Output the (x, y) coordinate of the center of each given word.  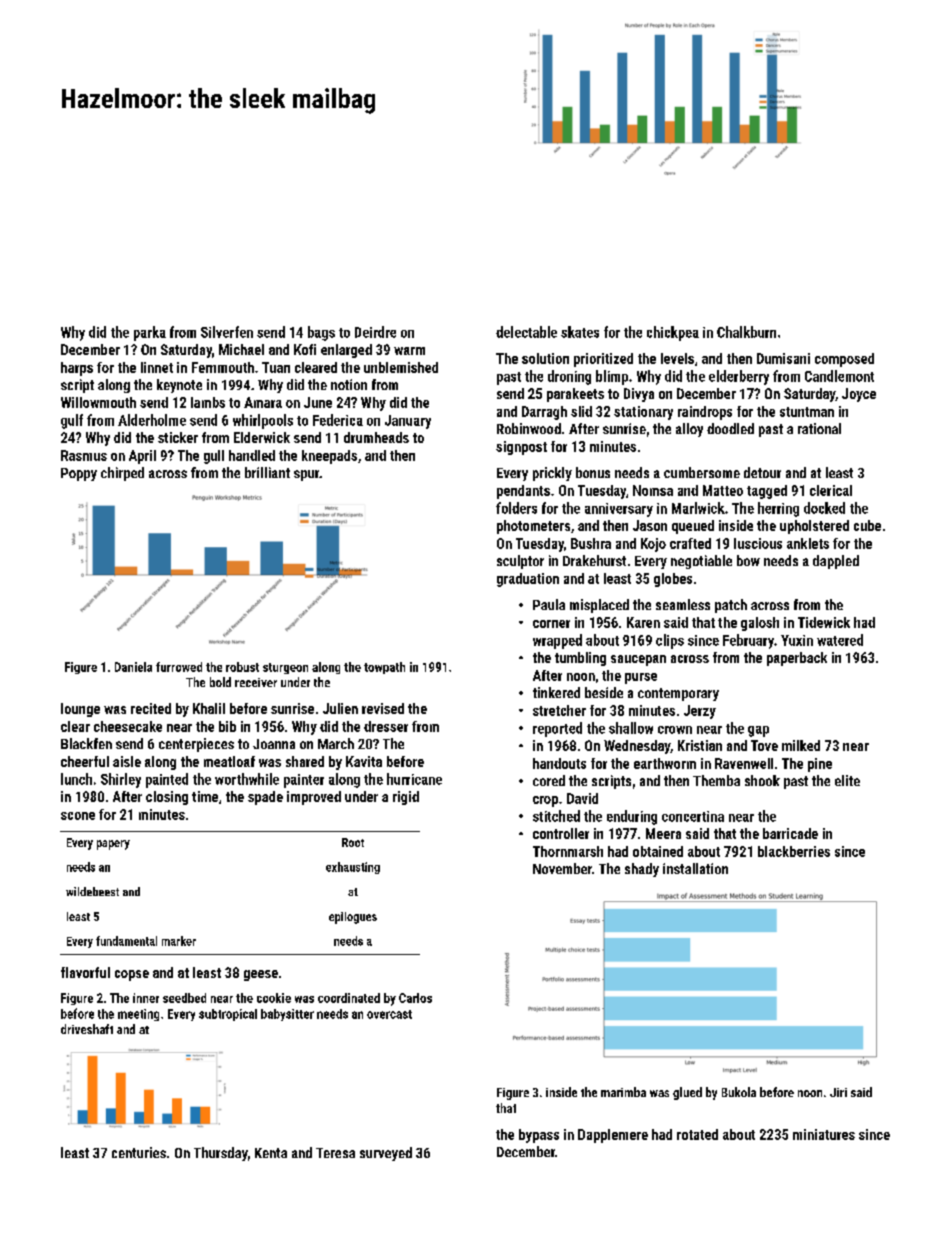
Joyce (859, 395)
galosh (760, 624)
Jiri (838, 1092)
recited (151, 708)
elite (847, 780)
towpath (384, 668)
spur (306, 475)
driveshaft (87, 1029)
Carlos (415, 998)
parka (150, 333)
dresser (386, 726)
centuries (139, 1152)
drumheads (376, 437)
